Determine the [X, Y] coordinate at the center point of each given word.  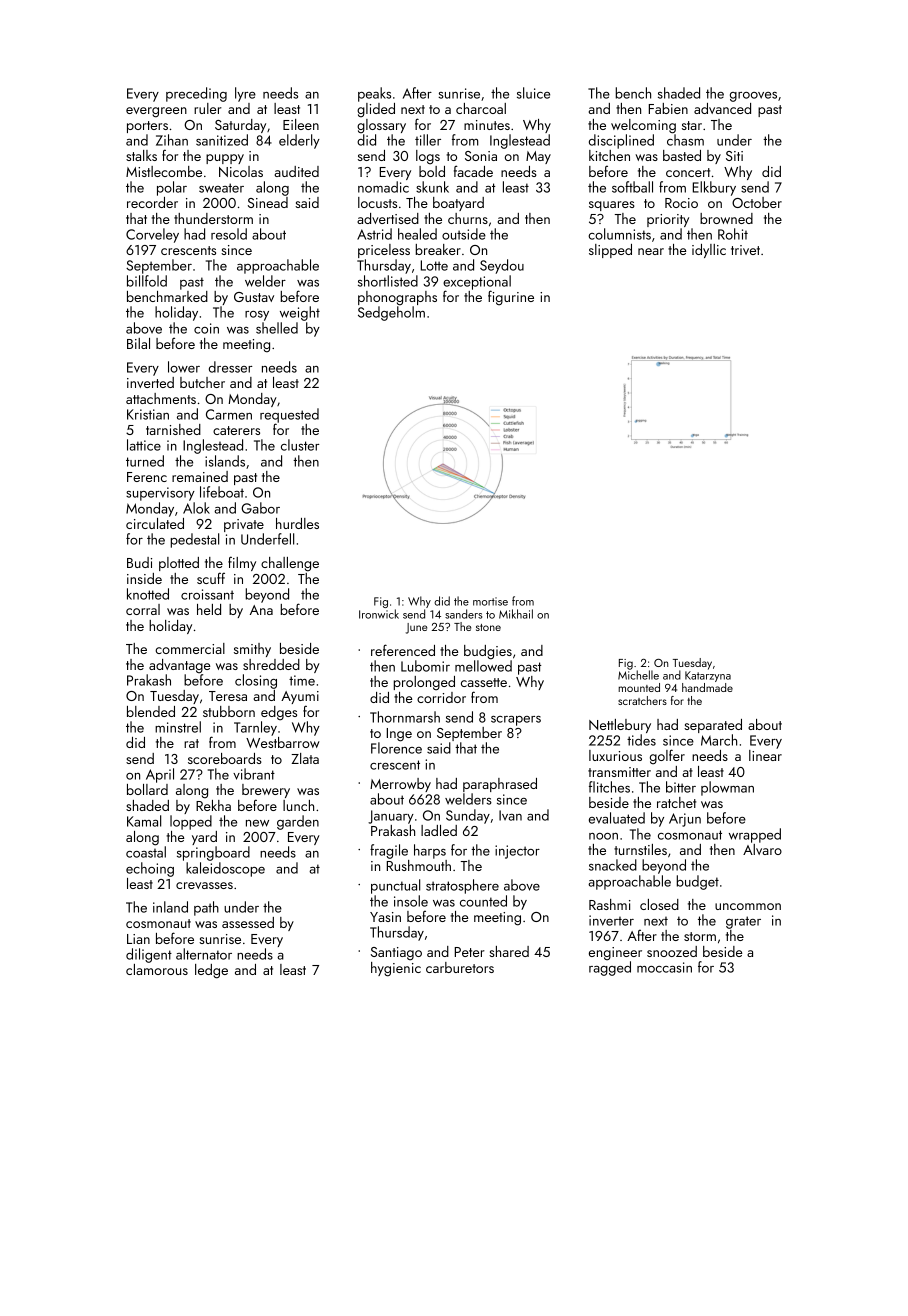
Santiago [396, 954]
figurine [511, 298]
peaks [374, 94]
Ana [261, 610]
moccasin [664, 967]
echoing [150, 869]
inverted [150, 382]
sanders [463, 614]
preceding [196, 94]
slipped [610, 251]
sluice [533, 93]
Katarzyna [708, 676]
